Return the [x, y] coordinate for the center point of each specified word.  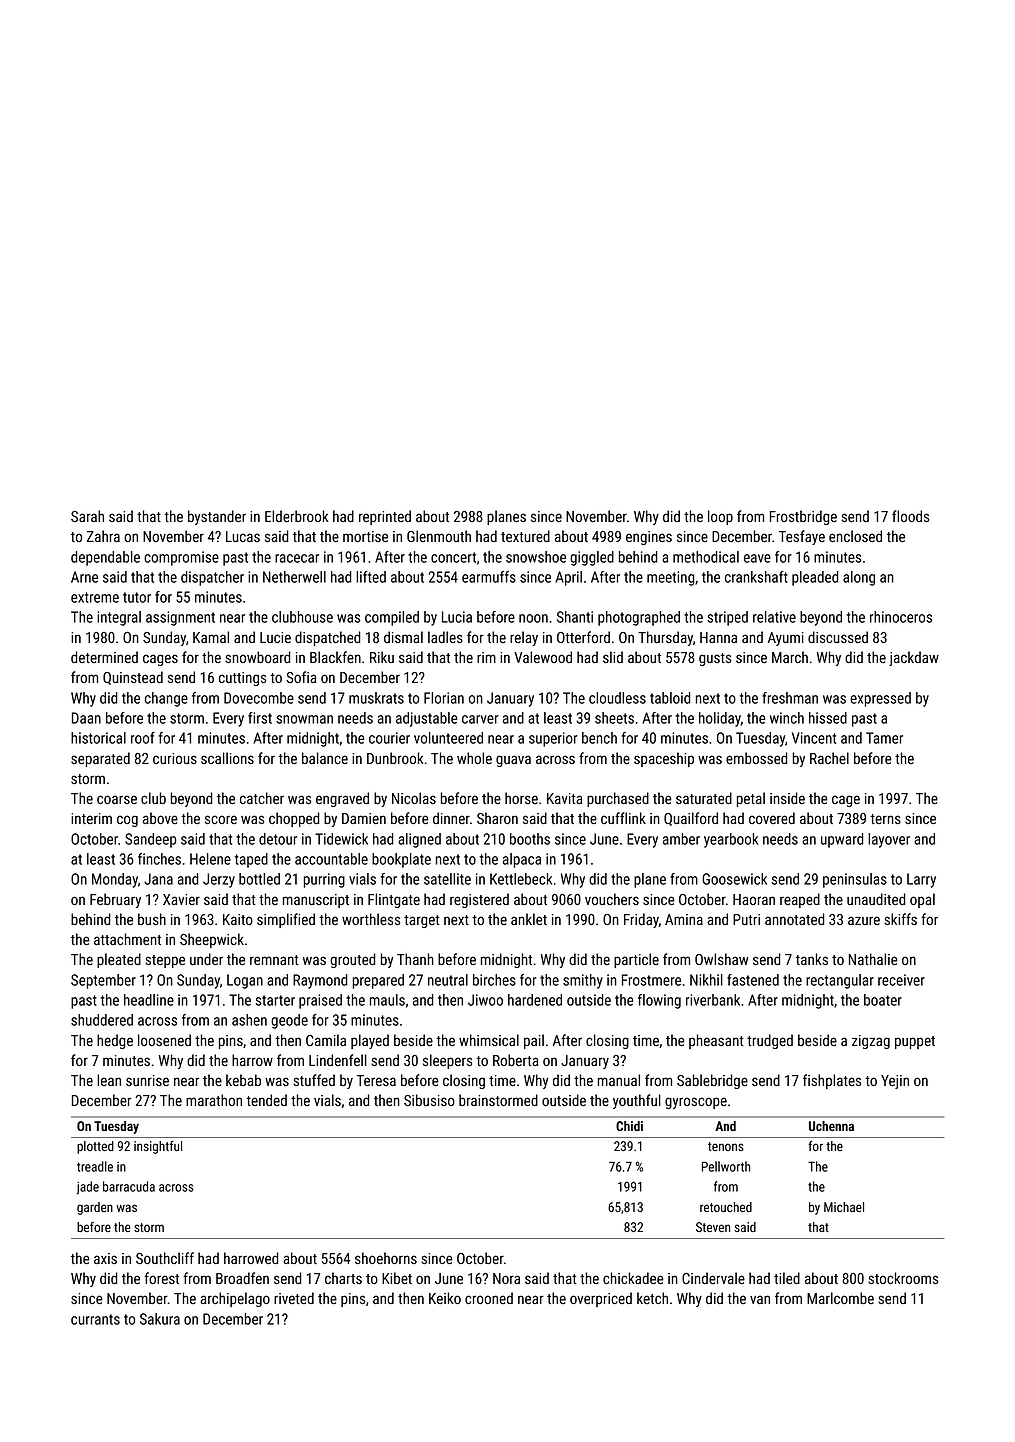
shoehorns [386, 1258]
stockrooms [903, 1278]
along [859, 578]
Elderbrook [297, 516]
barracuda [129, 1186]
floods [910, 516]
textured [525, 536]
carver [480, 719]
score [221, 819]
